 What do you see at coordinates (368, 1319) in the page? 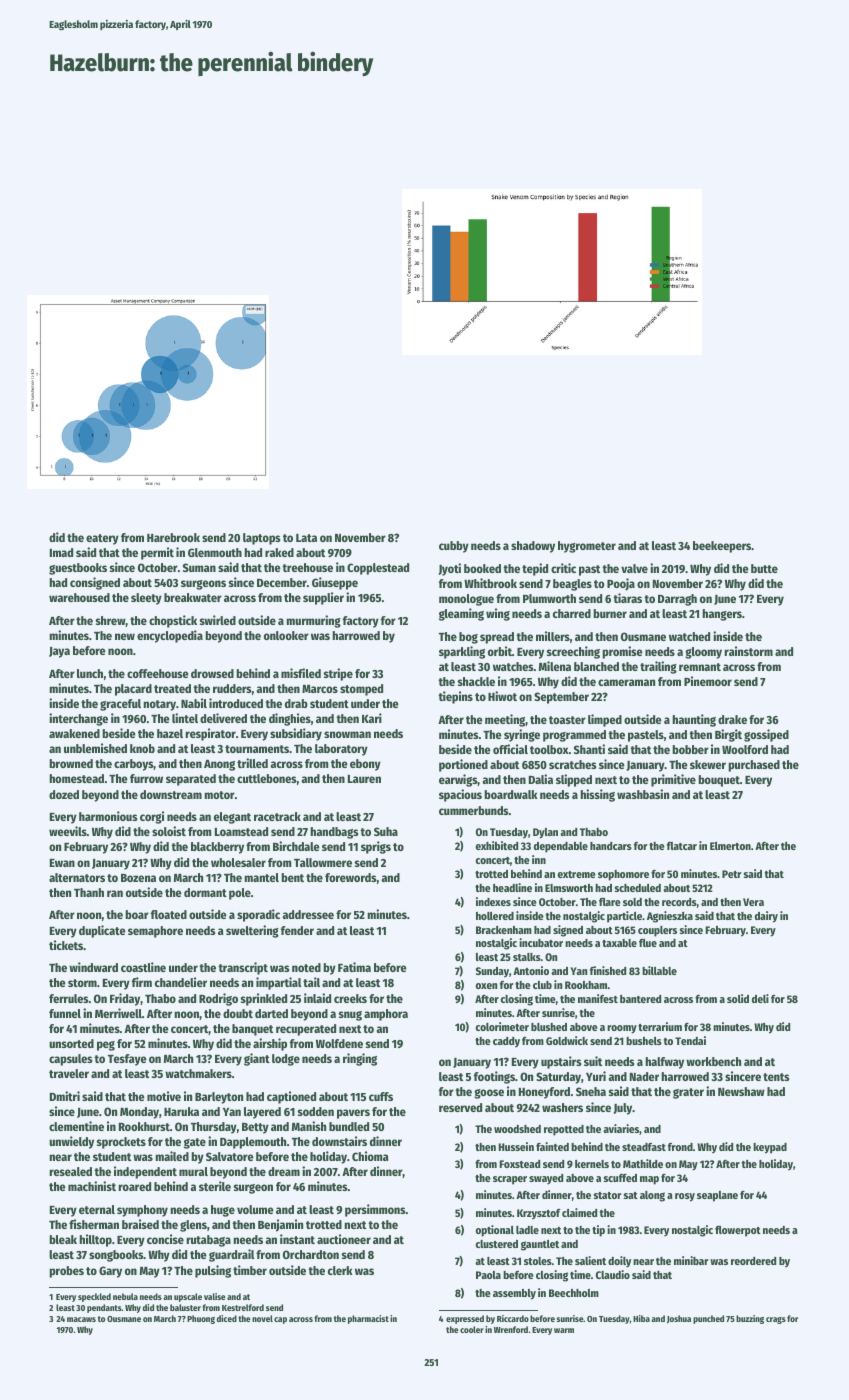
I see `pharmacist` at bounding box center [368, 1319].
